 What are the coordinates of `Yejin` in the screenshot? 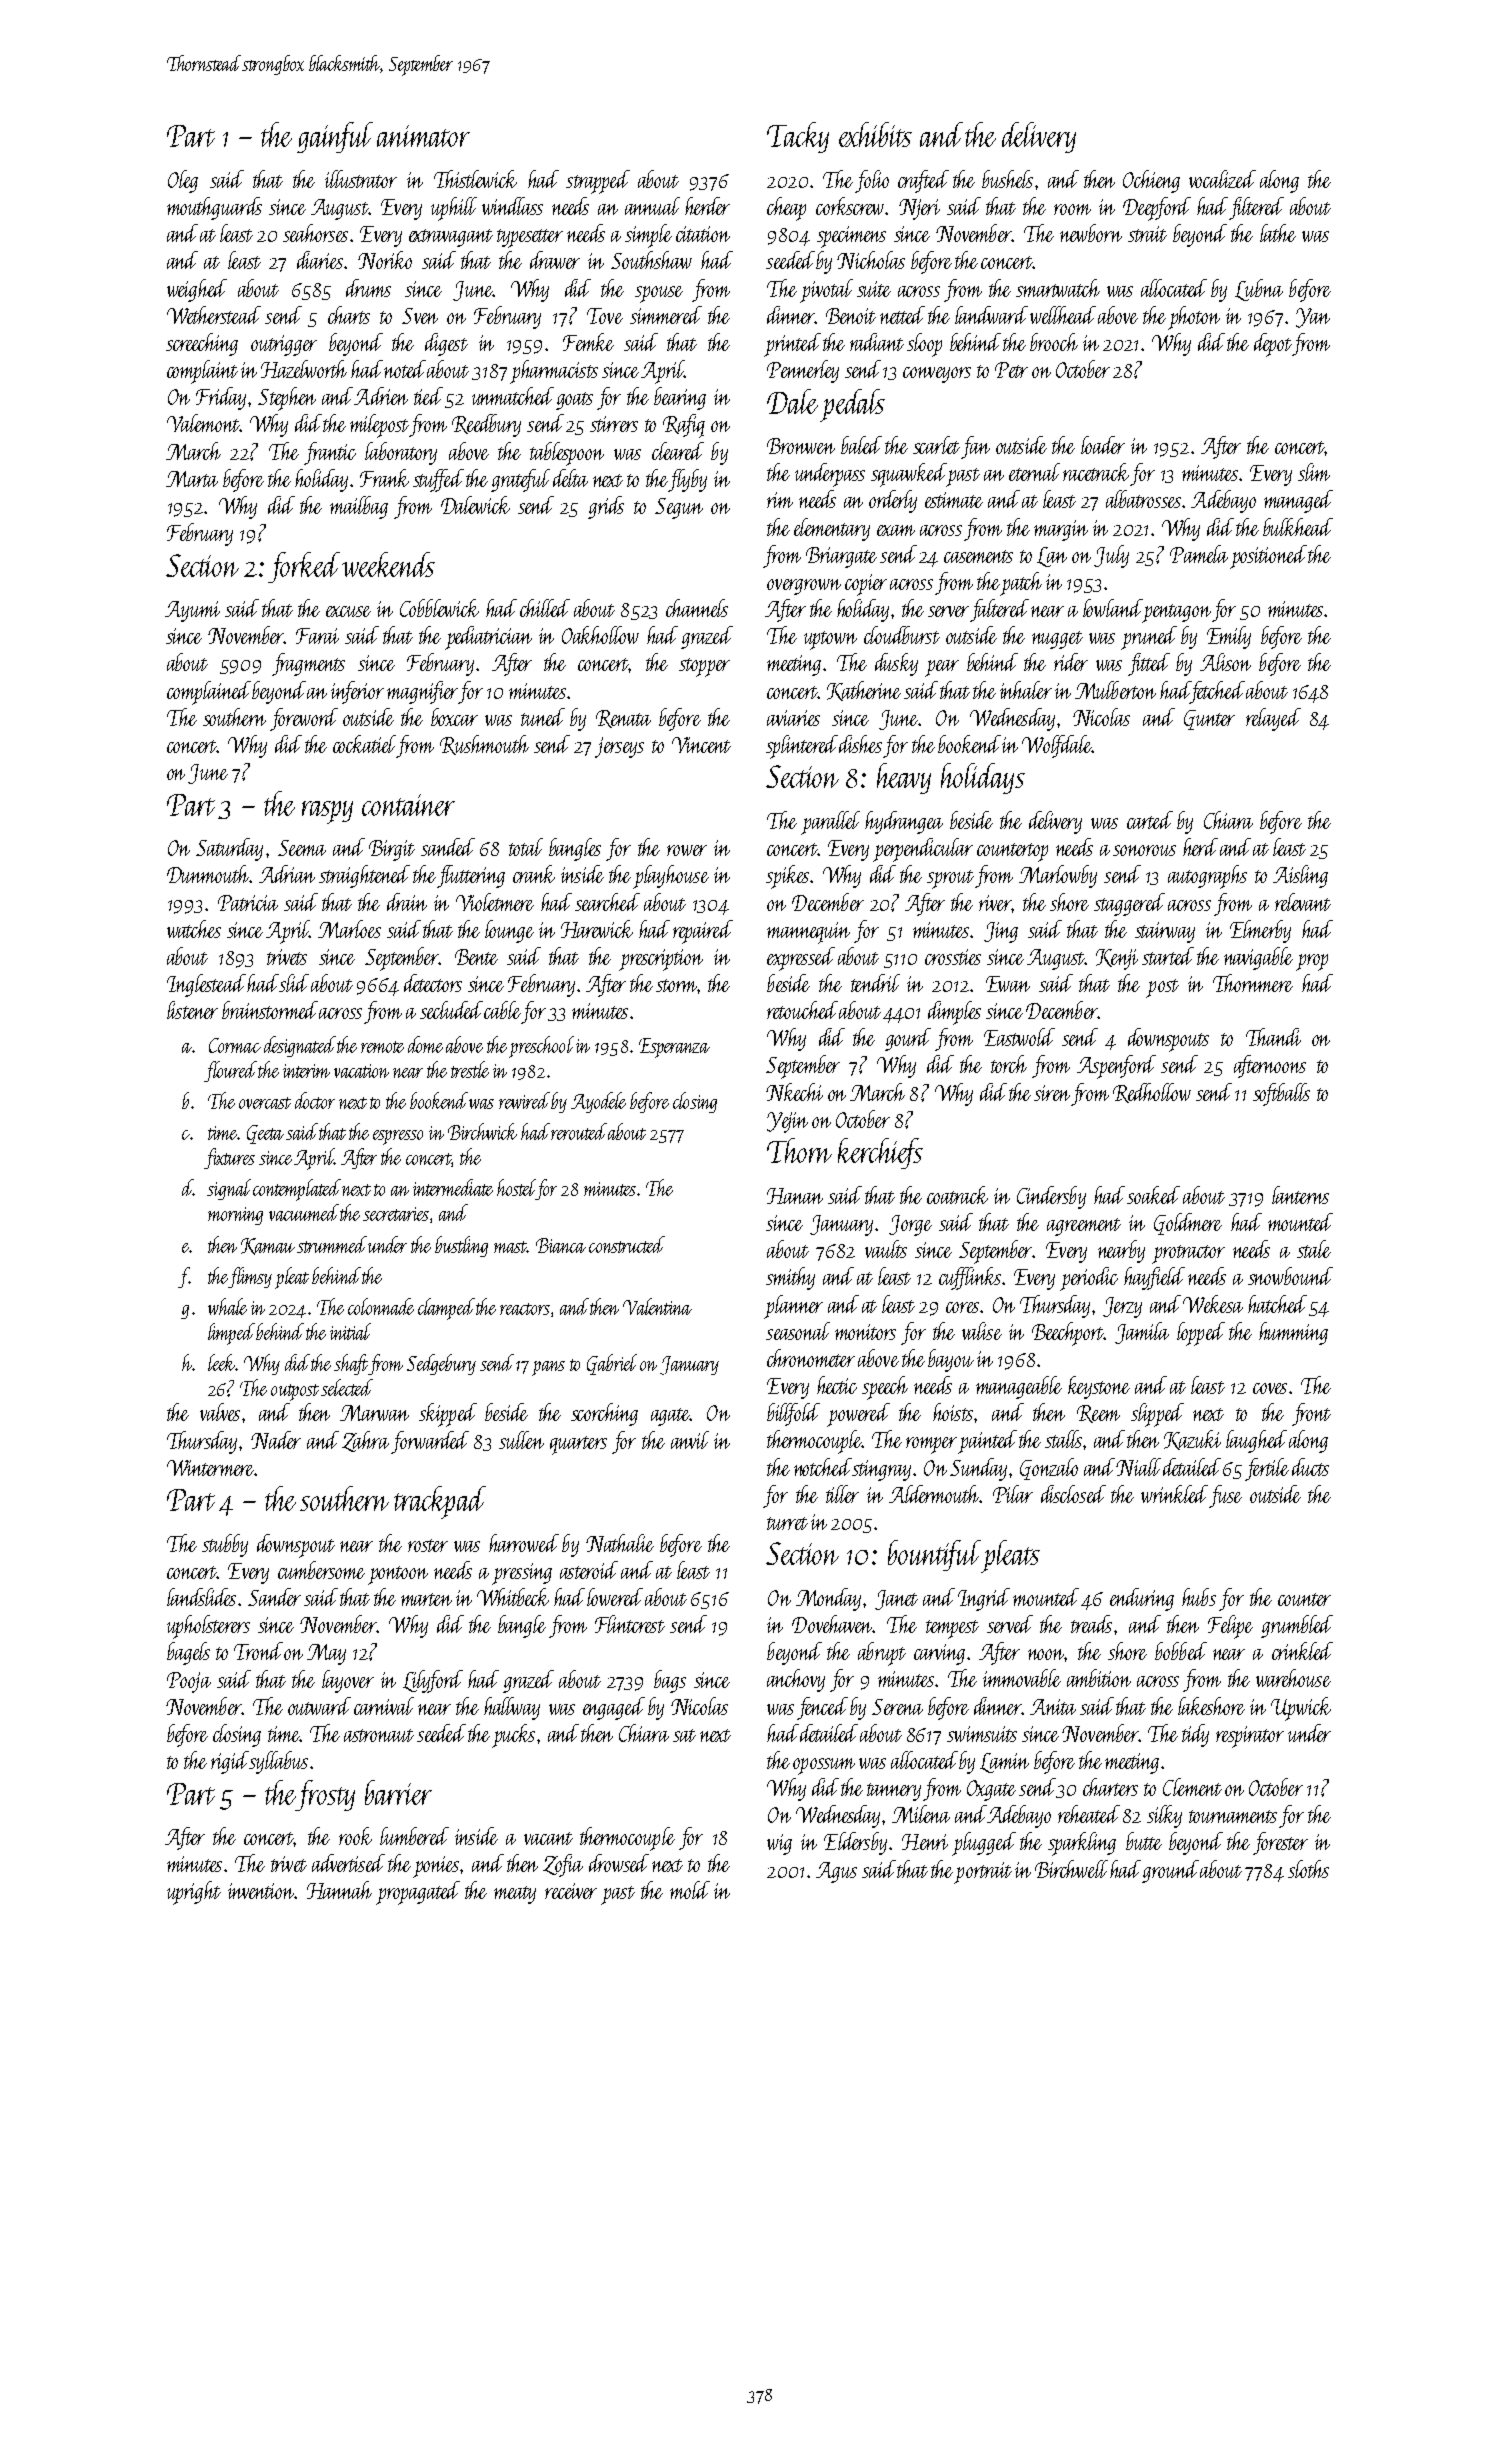 It's located at (787, 1122).
